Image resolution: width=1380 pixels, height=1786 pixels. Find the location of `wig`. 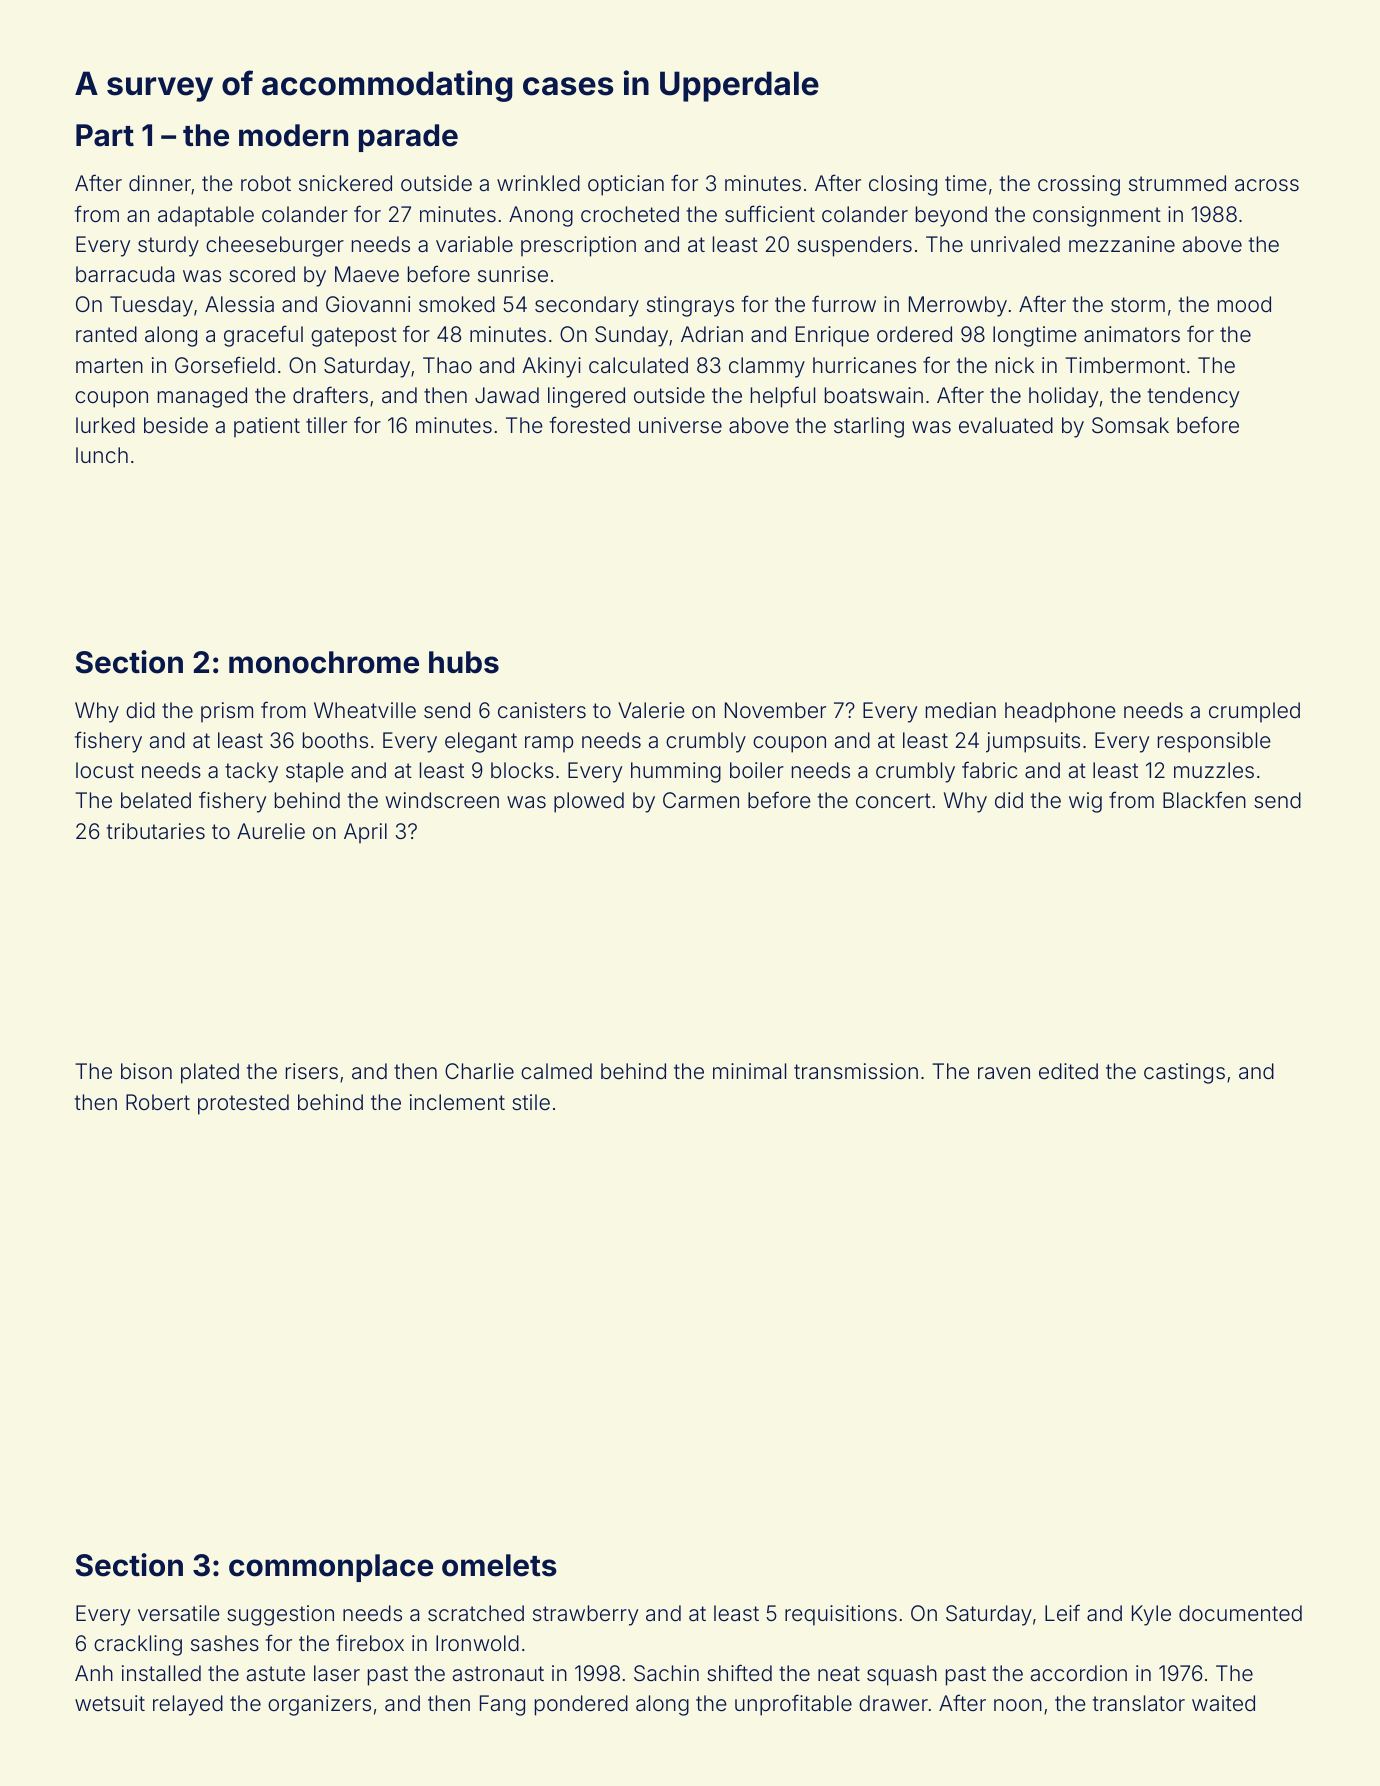

wig is located at coordinates (1085, 802).
